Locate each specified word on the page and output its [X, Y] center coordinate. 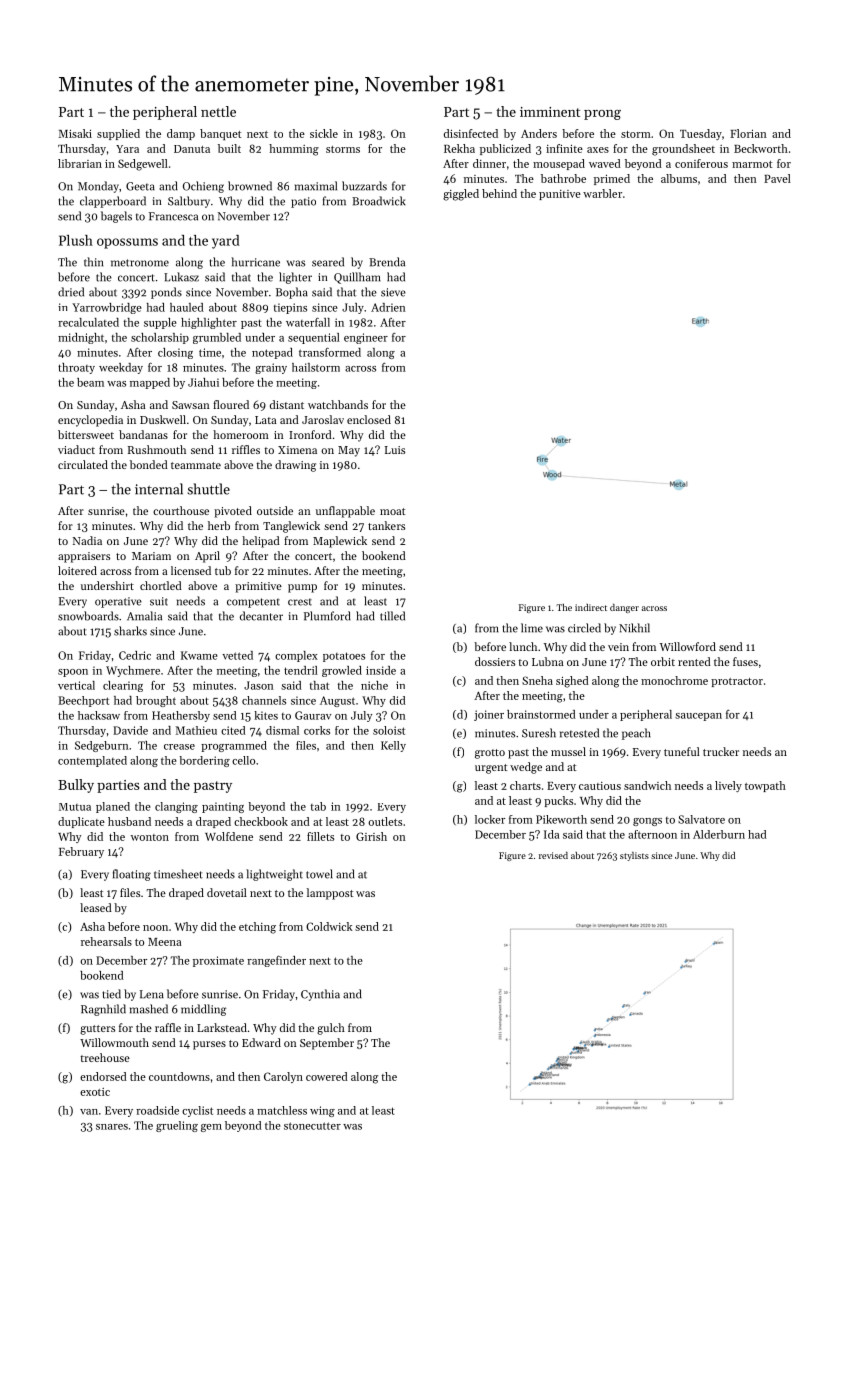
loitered [77, 570]
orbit [663, 661]
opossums [127, 243]
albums [679, 178]
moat [392, 511]
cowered [327, 1076]
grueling [177, 1126]
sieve [393, 292]
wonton [150, 837]
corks [317, 730]
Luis [395, 450]
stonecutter [312, 1126]
